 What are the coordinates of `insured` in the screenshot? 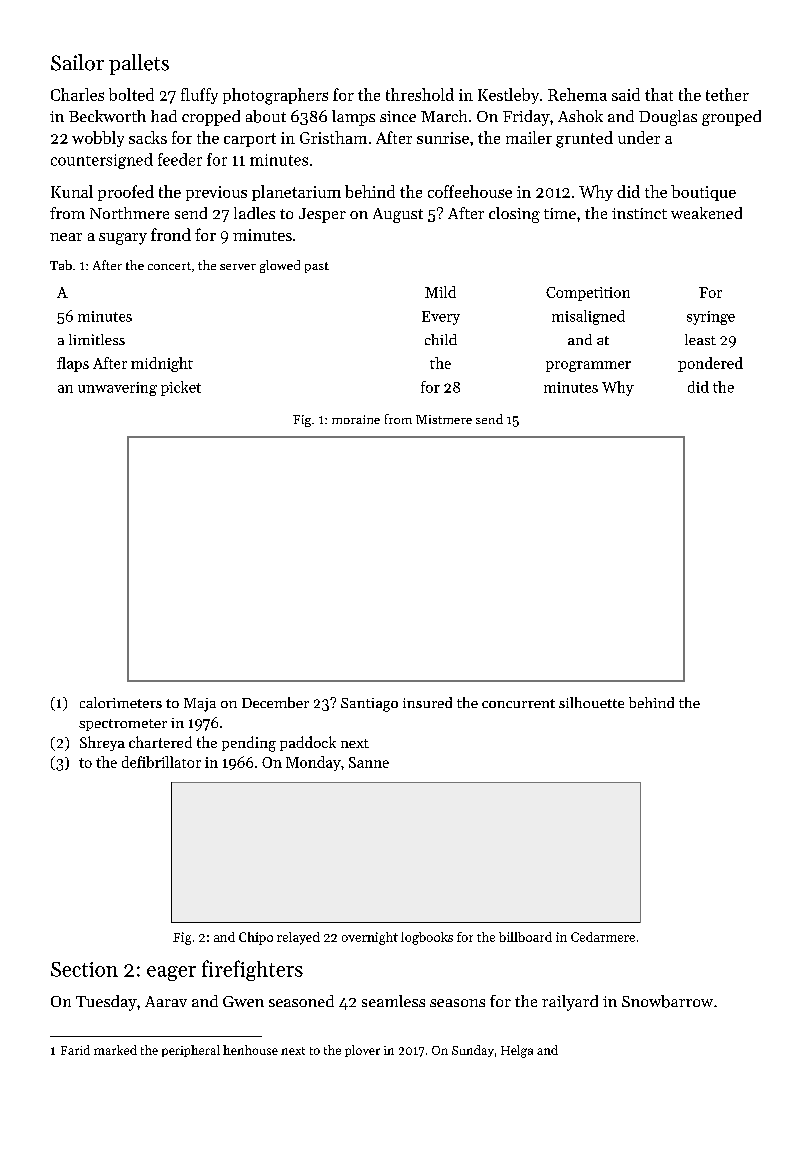 It's located at (427, 702).
